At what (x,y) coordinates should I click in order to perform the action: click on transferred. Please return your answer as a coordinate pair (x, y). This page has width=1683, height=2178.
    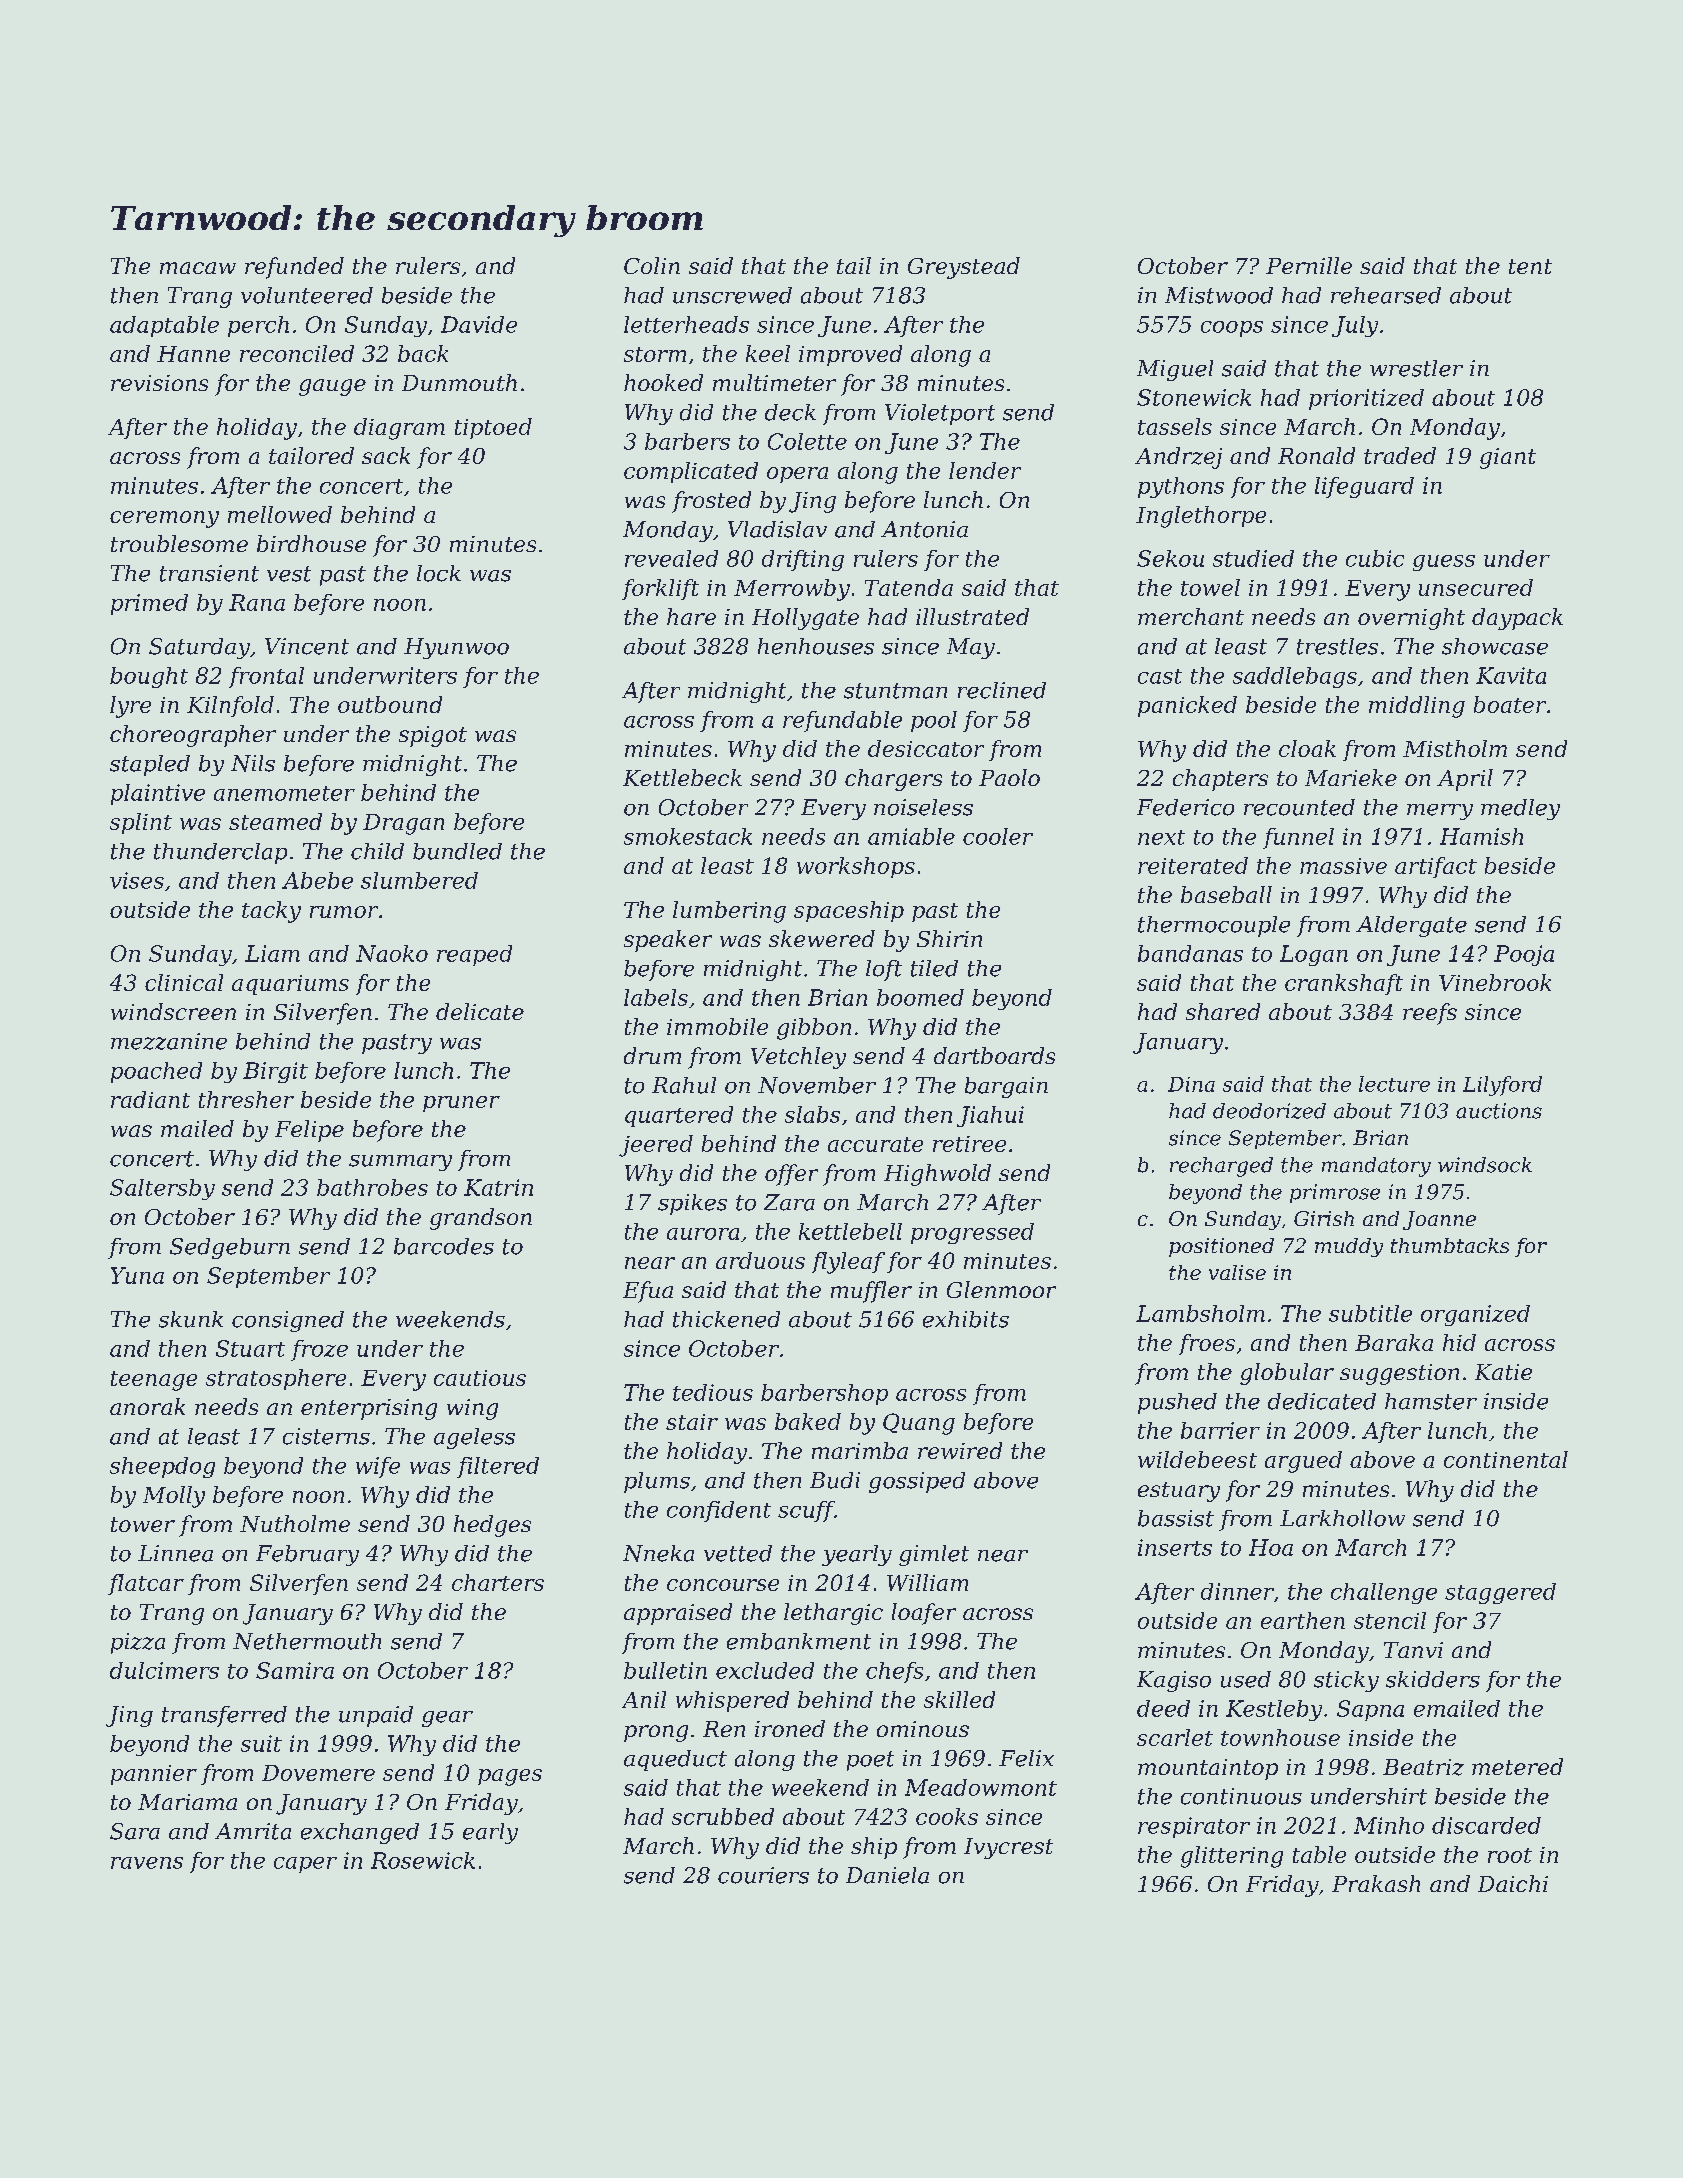
    Looking at the image, I should click on (224, 1716).
